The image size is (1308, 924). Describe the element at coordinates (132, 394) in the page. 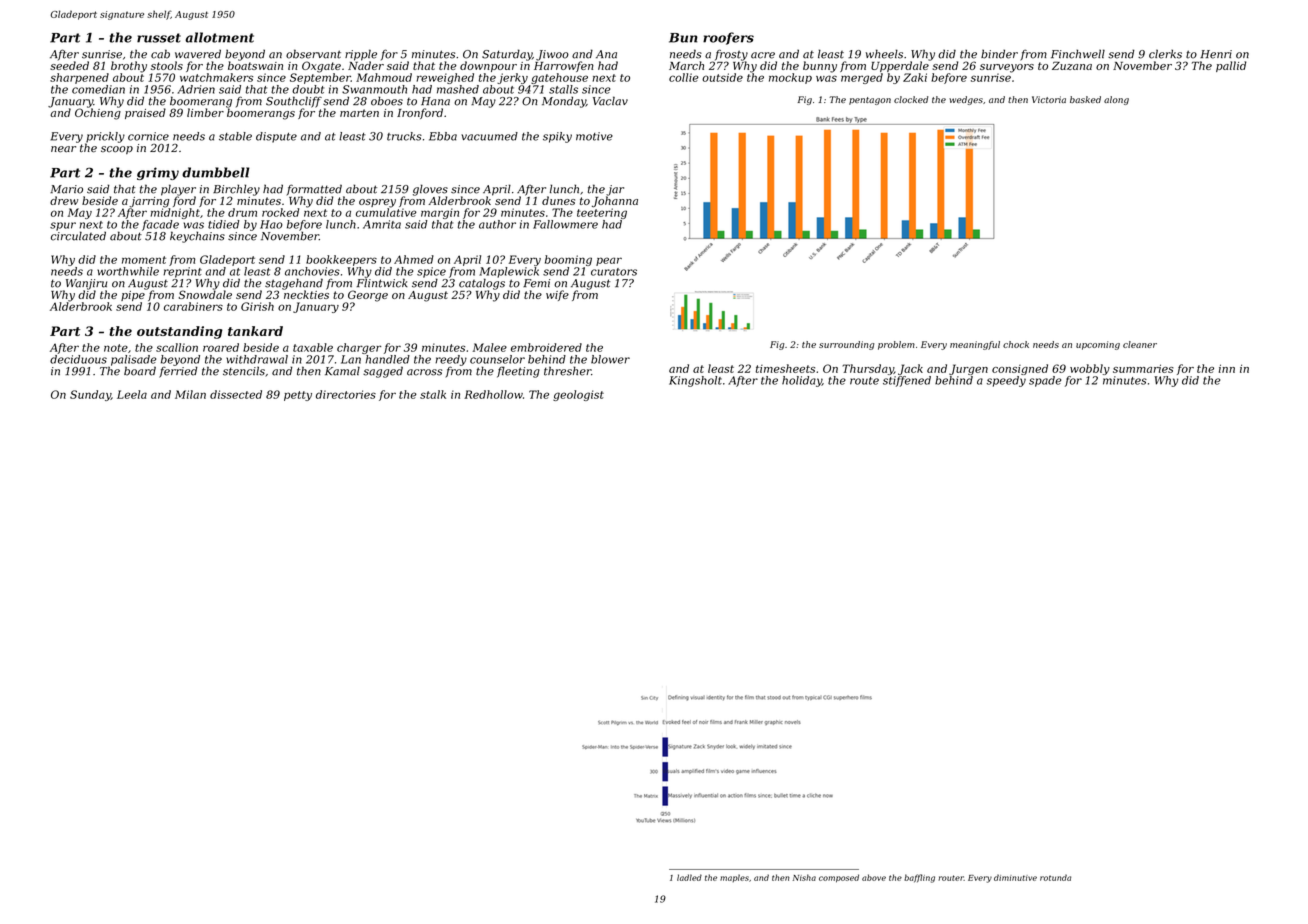

I see `Leela` at that location.
